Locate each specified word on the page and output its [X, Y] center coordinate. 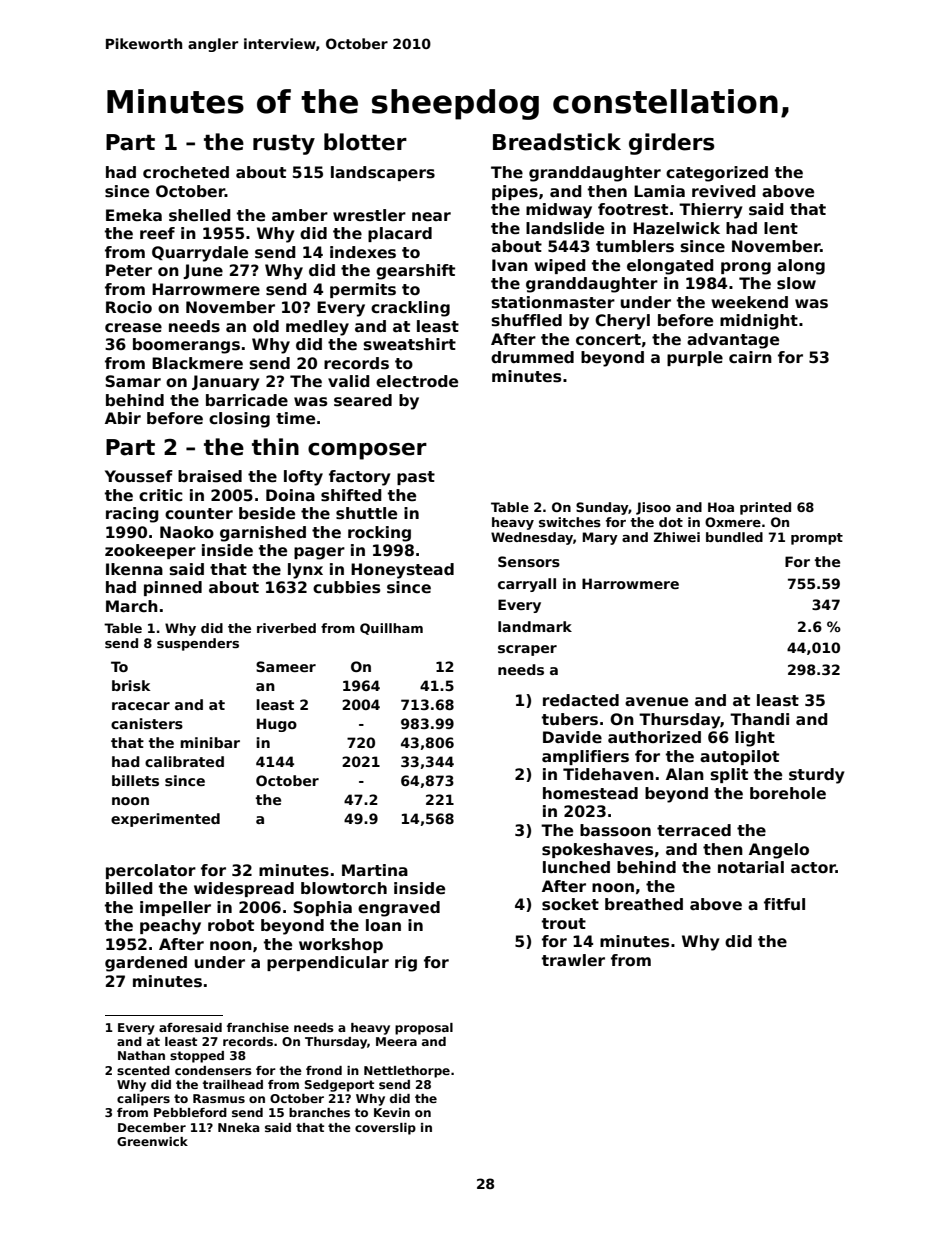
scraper [527, 650]
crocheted [186, 172]
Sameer [286, 666]
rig [406, 964]
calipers [143, 1100]
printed [765, 508]
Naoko [187, 532]
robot [231, 925]
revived [724, 191]
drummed [532, 357]
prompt [817, 539]
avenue [656, 702]
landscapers [383, 173]
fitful [784, 904]
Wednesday [532, 538]
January [226, 383]
